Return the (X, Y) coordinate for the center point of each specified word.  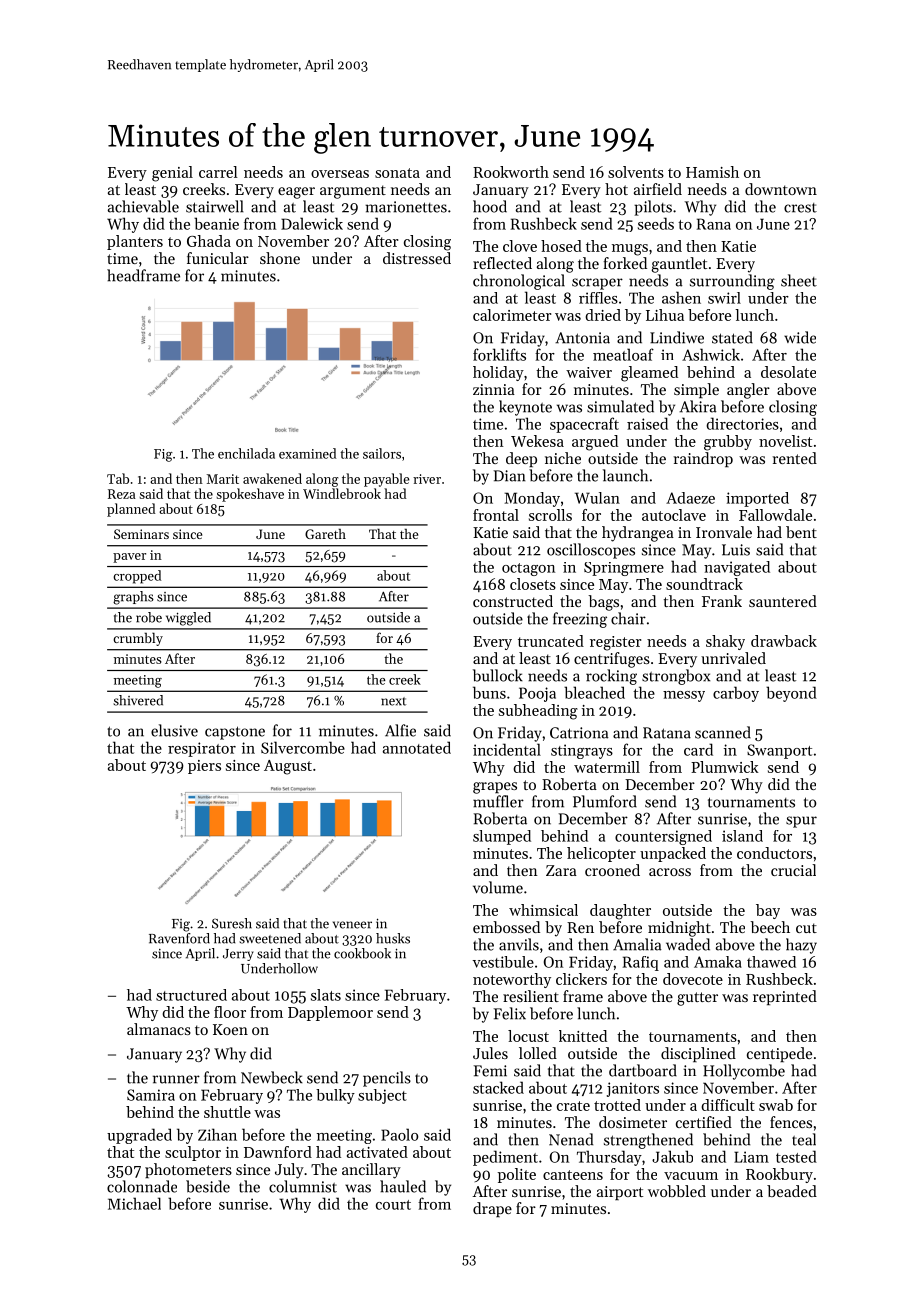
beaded (792, 1191)
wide (800, 337)
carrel (218, 172)
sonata (397, 173)
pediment (505, 1158)
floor (230, 1012)
